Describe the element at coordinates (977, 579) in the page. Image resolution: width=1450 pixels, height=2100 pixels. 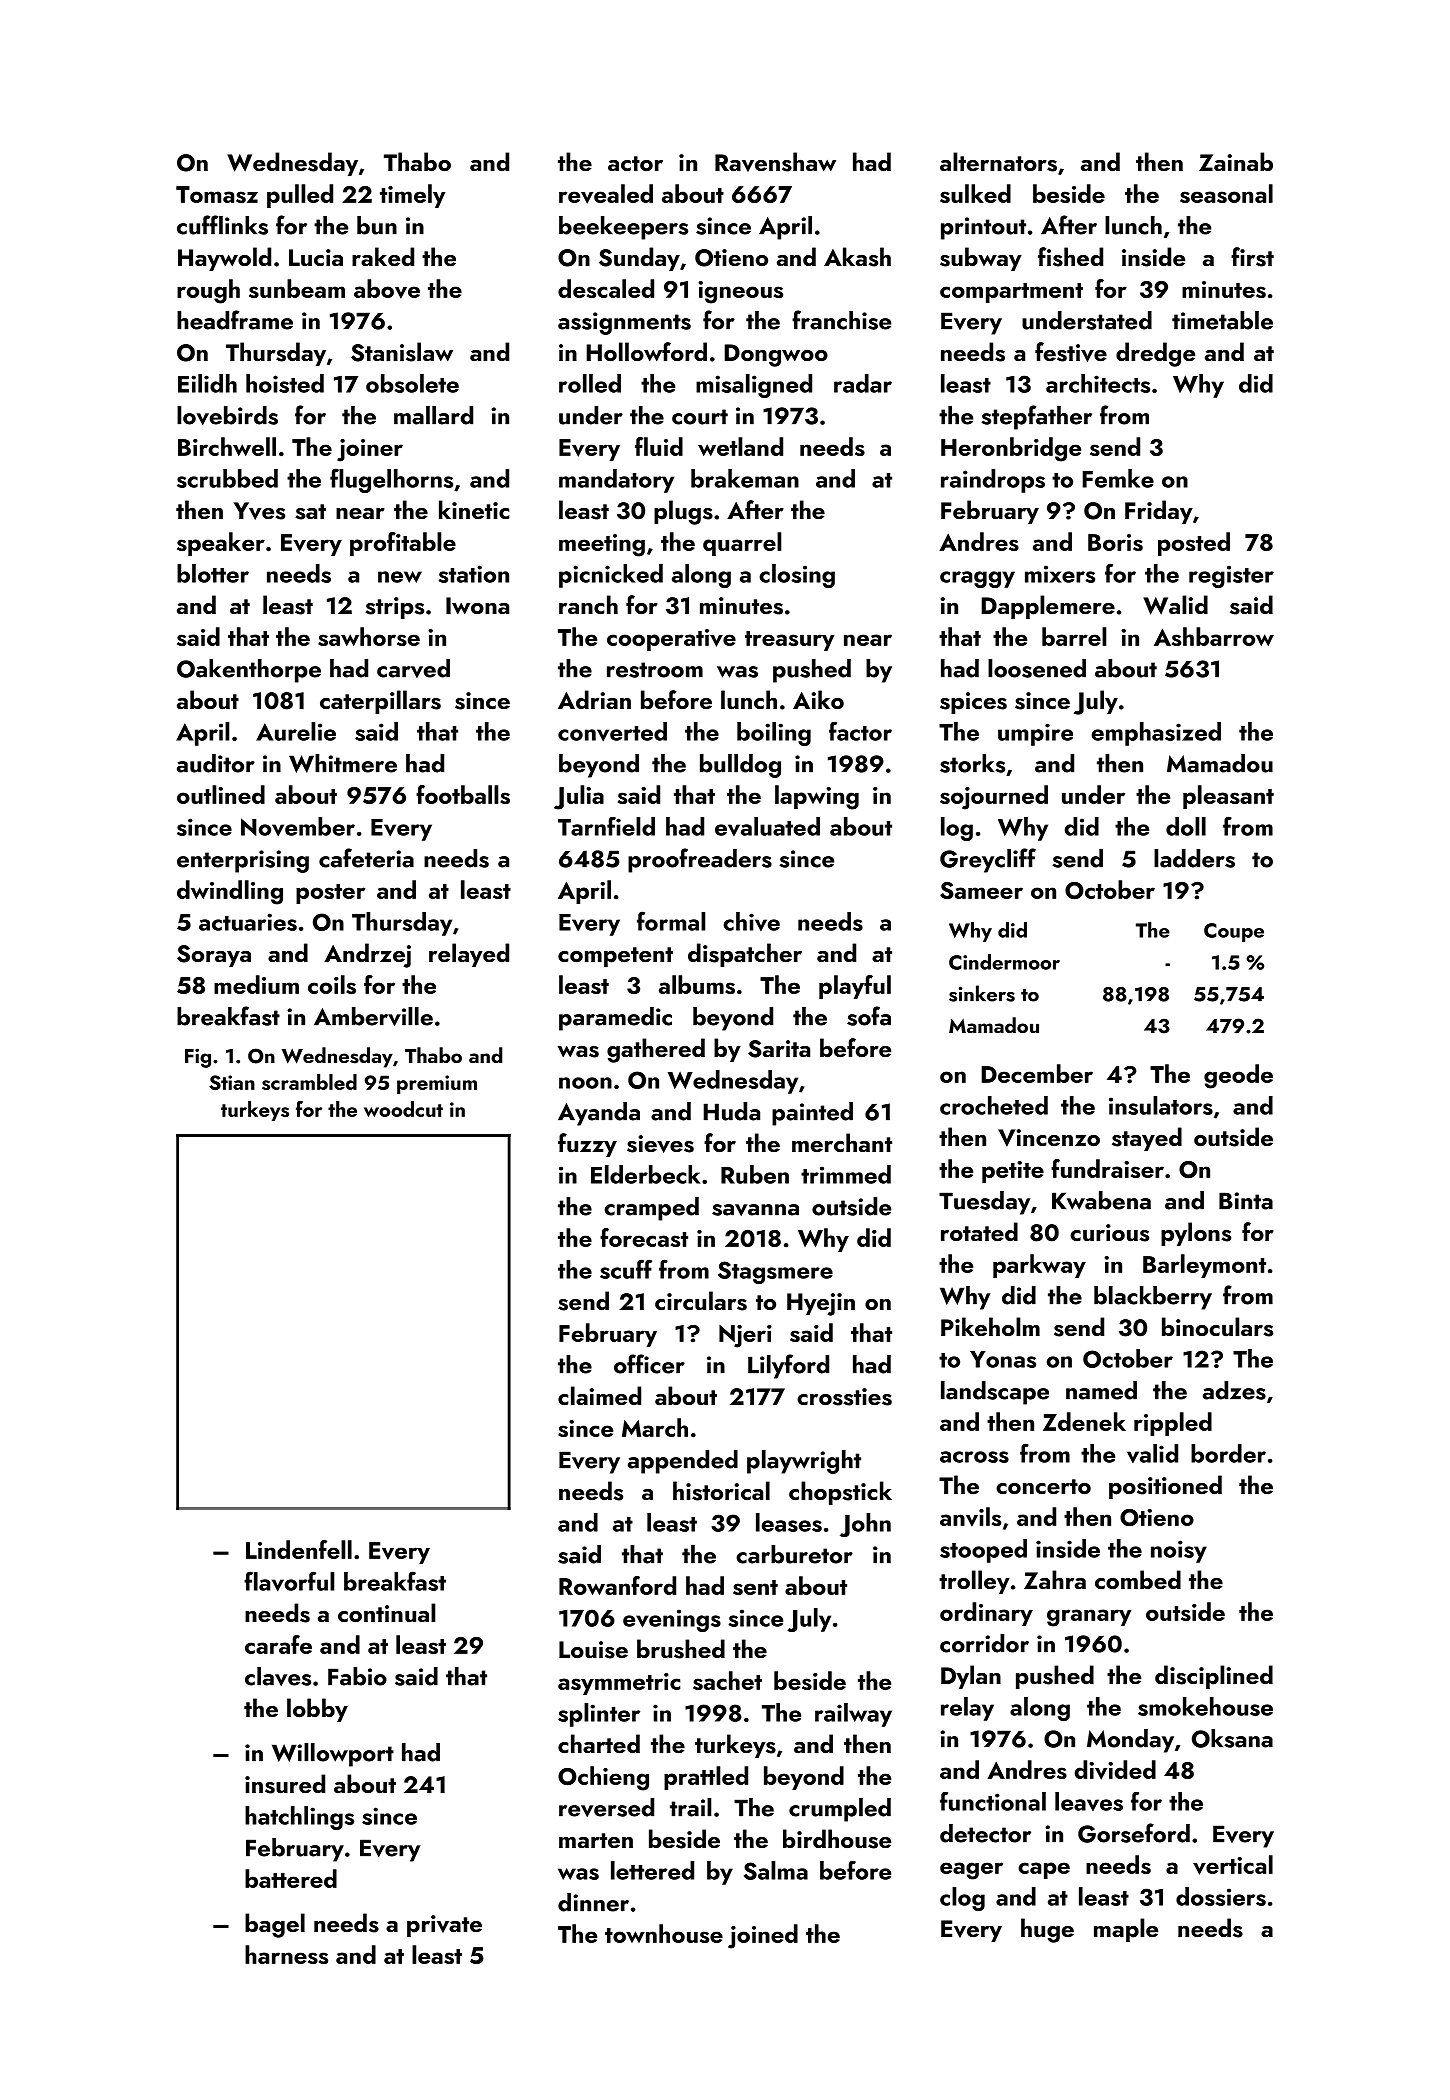
I see `craggy` at that location.
